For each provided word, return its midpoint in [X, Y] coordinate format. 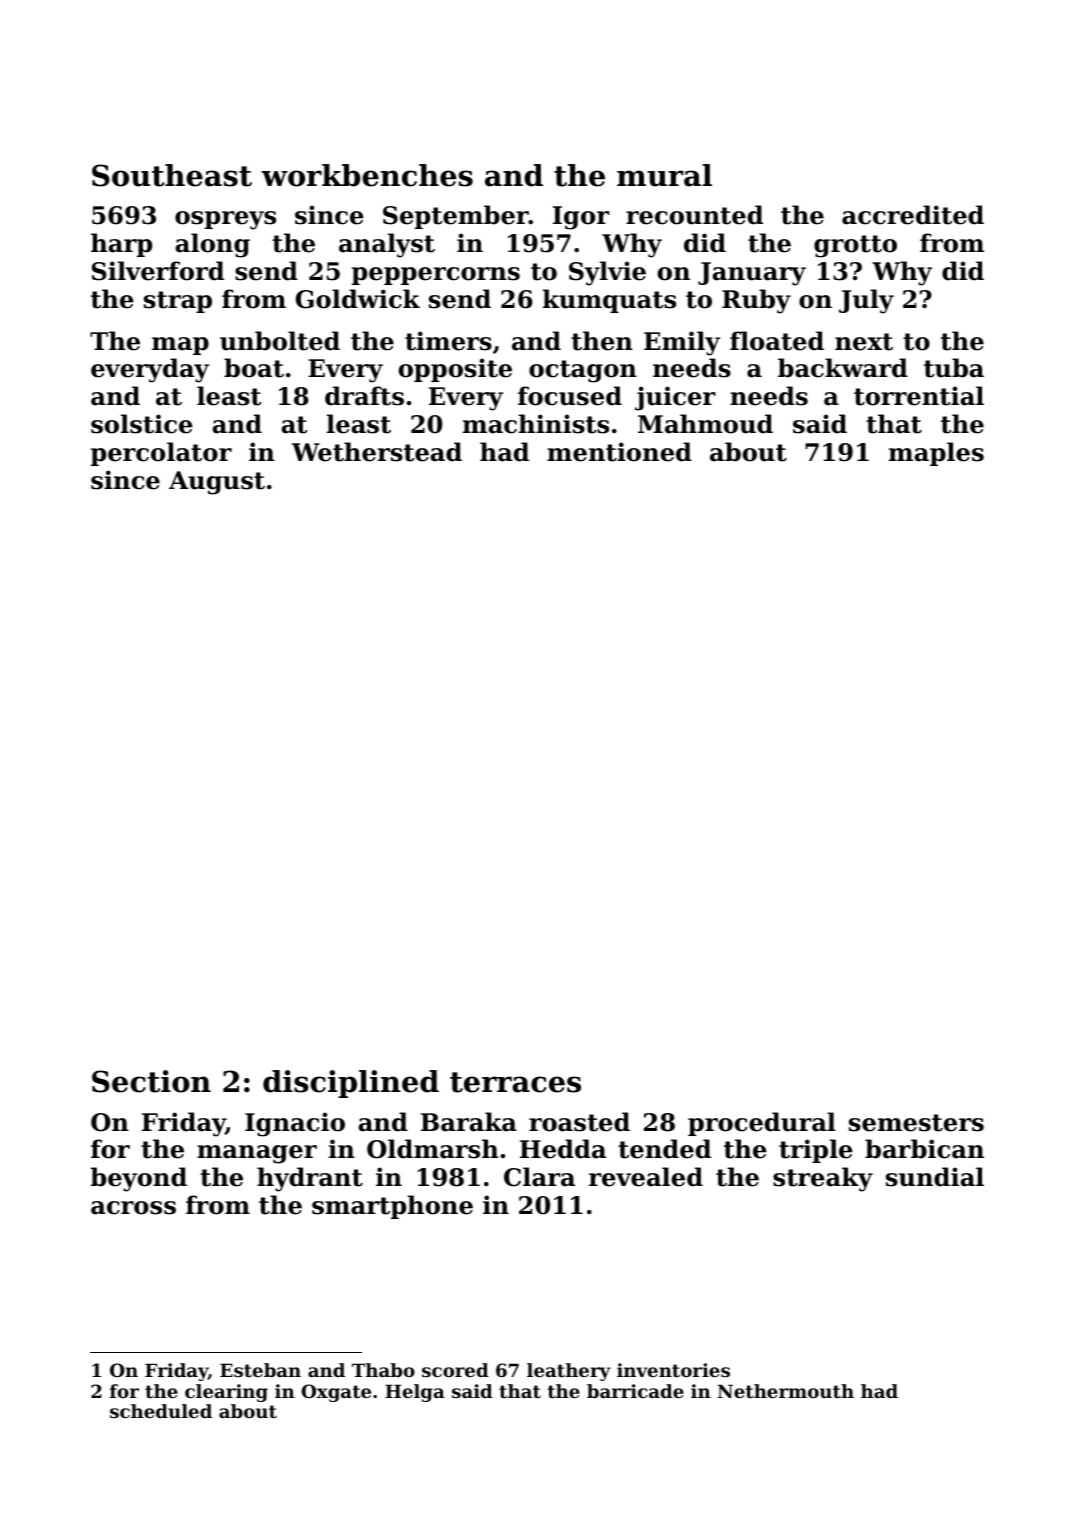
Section [151, 1081]
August [217, 483]
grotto [855, 246]
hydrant [310, 1179]
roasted [579, 1122]
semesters [916, 1123]
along [213, 245]
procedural [762, 1124]
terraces [515, 1082]
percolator [161, 454]
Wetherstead [377, 452]
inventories [673, 1370]
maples [936, 454]
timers [448, 341]
